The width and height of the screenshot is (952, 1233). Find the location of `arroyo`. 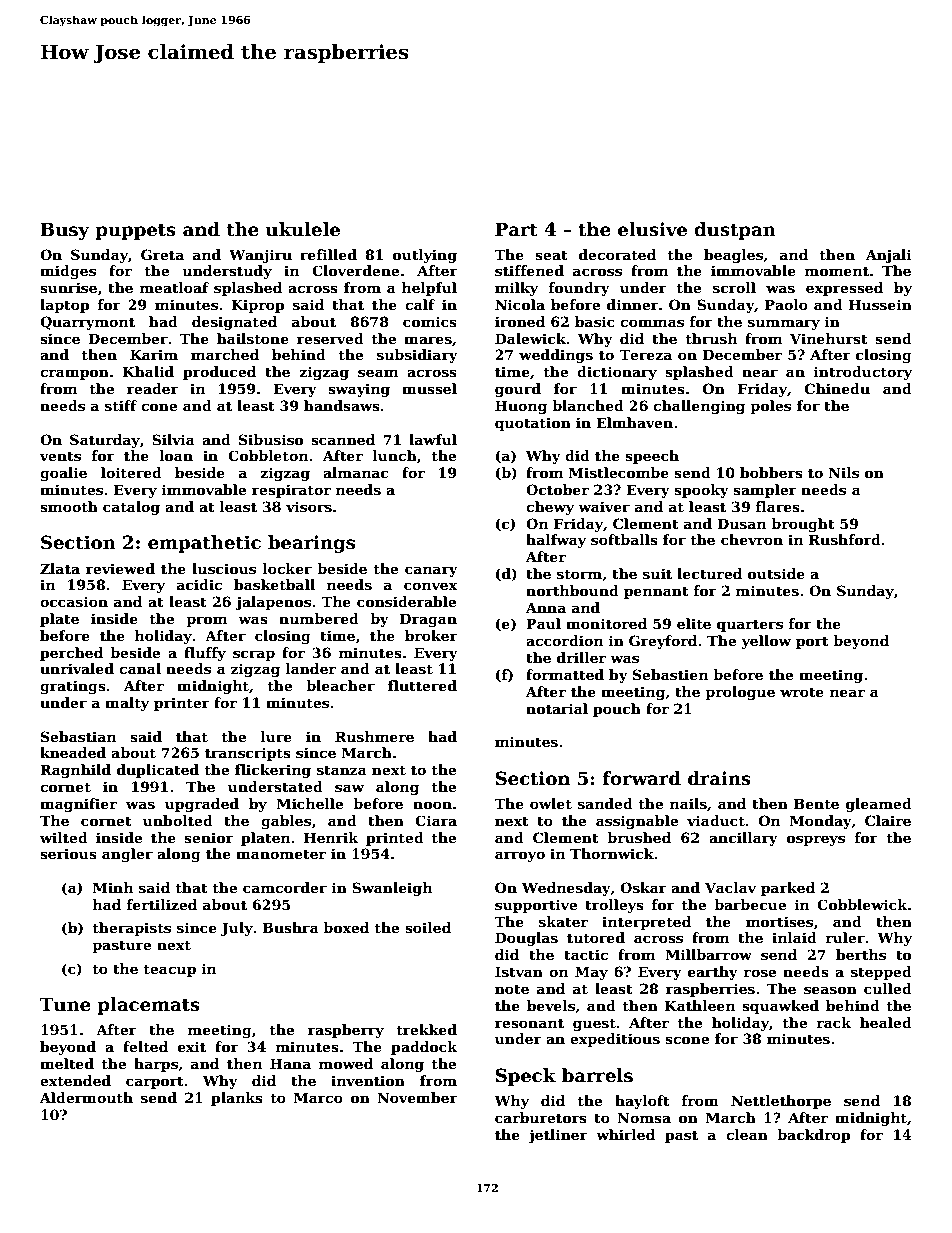

arroyo is located at coordinates (520, 856).
